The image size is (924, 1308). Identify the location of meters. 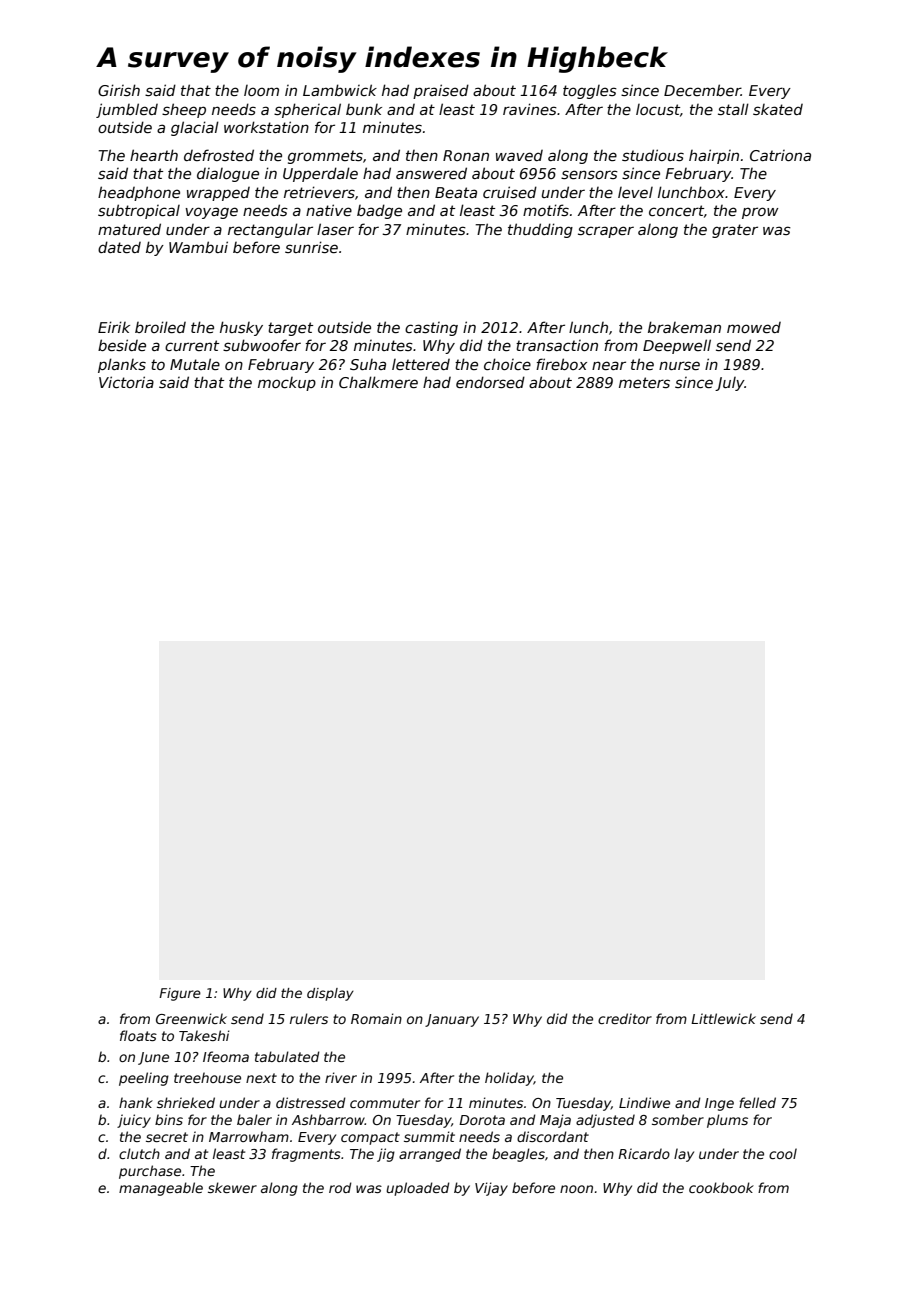
(644, 382).
